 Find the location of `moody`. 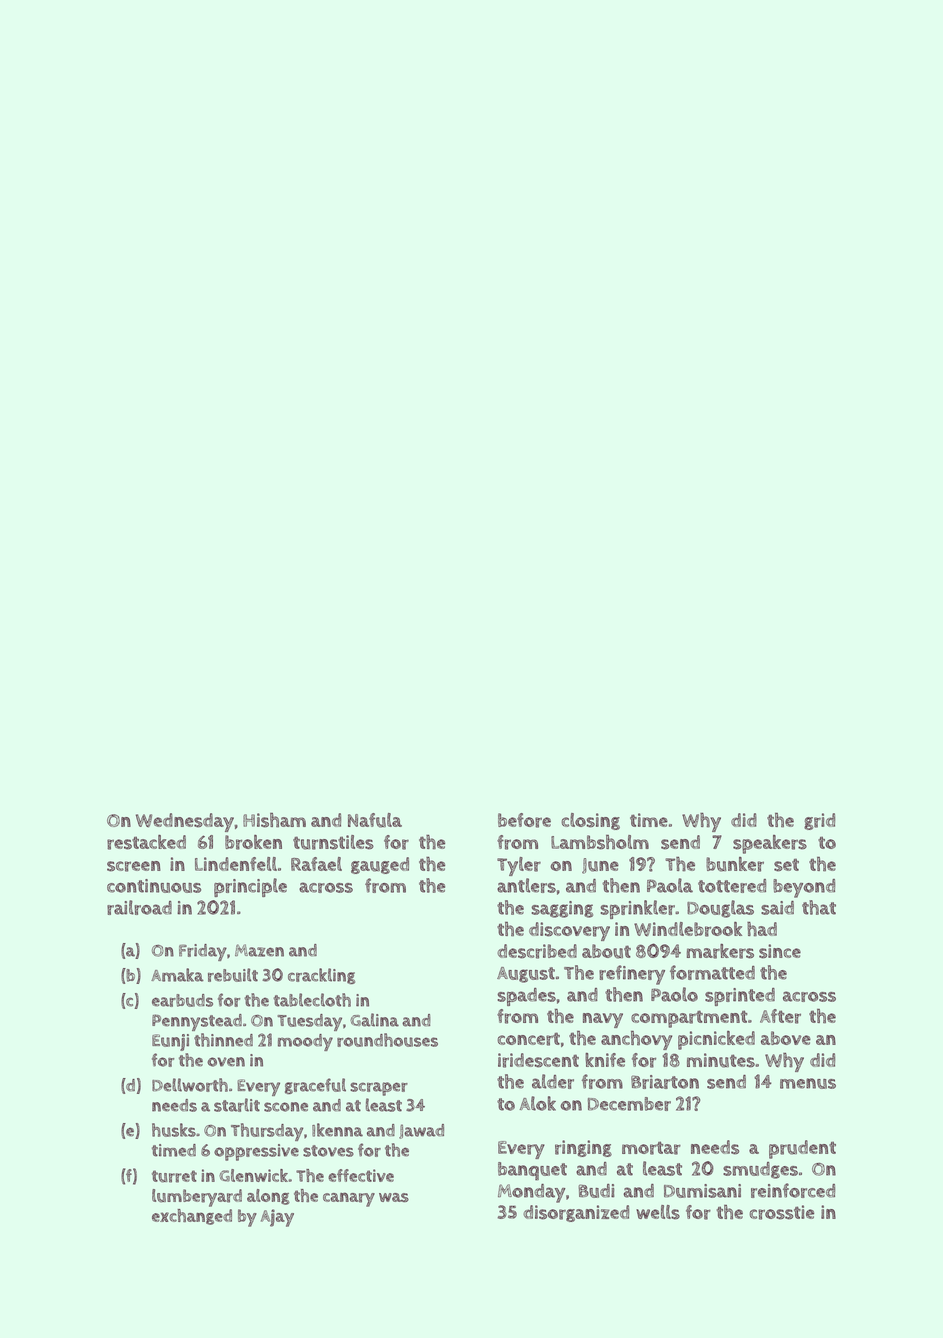

moody is located at coordinates (305, 1042).
